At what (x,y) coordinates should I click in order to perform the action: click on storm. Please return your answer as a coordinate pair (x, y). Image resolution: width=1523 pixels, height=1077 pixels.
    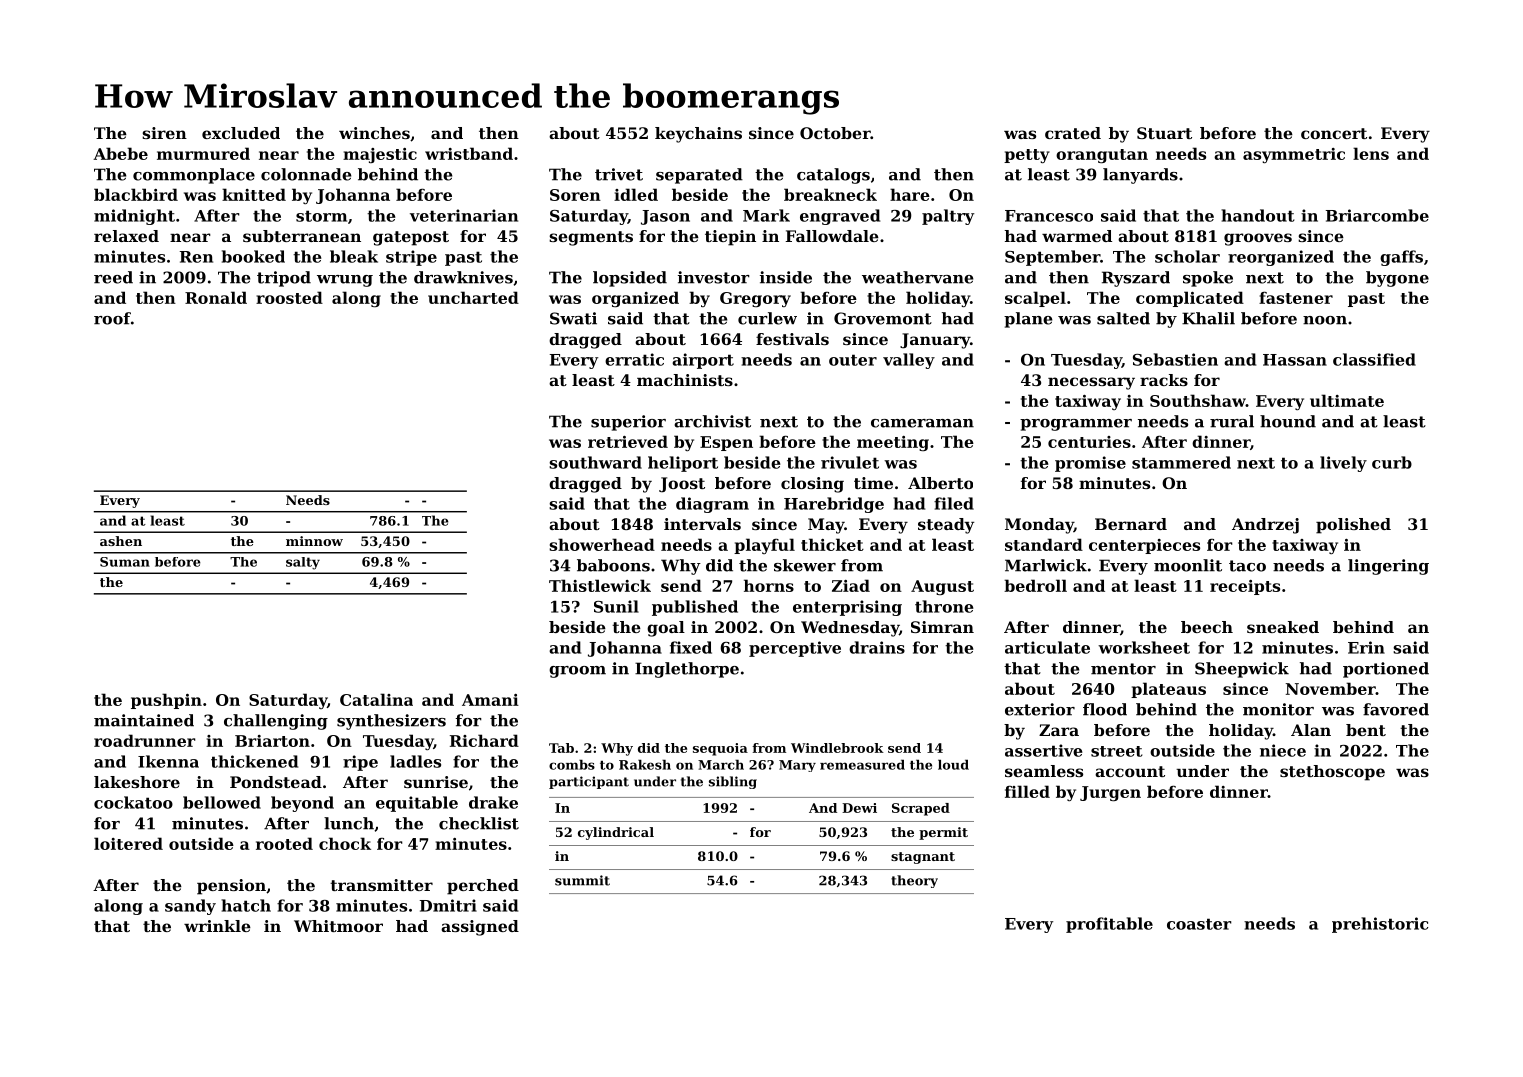
    Looking at the image, I should click on (321, 216).
